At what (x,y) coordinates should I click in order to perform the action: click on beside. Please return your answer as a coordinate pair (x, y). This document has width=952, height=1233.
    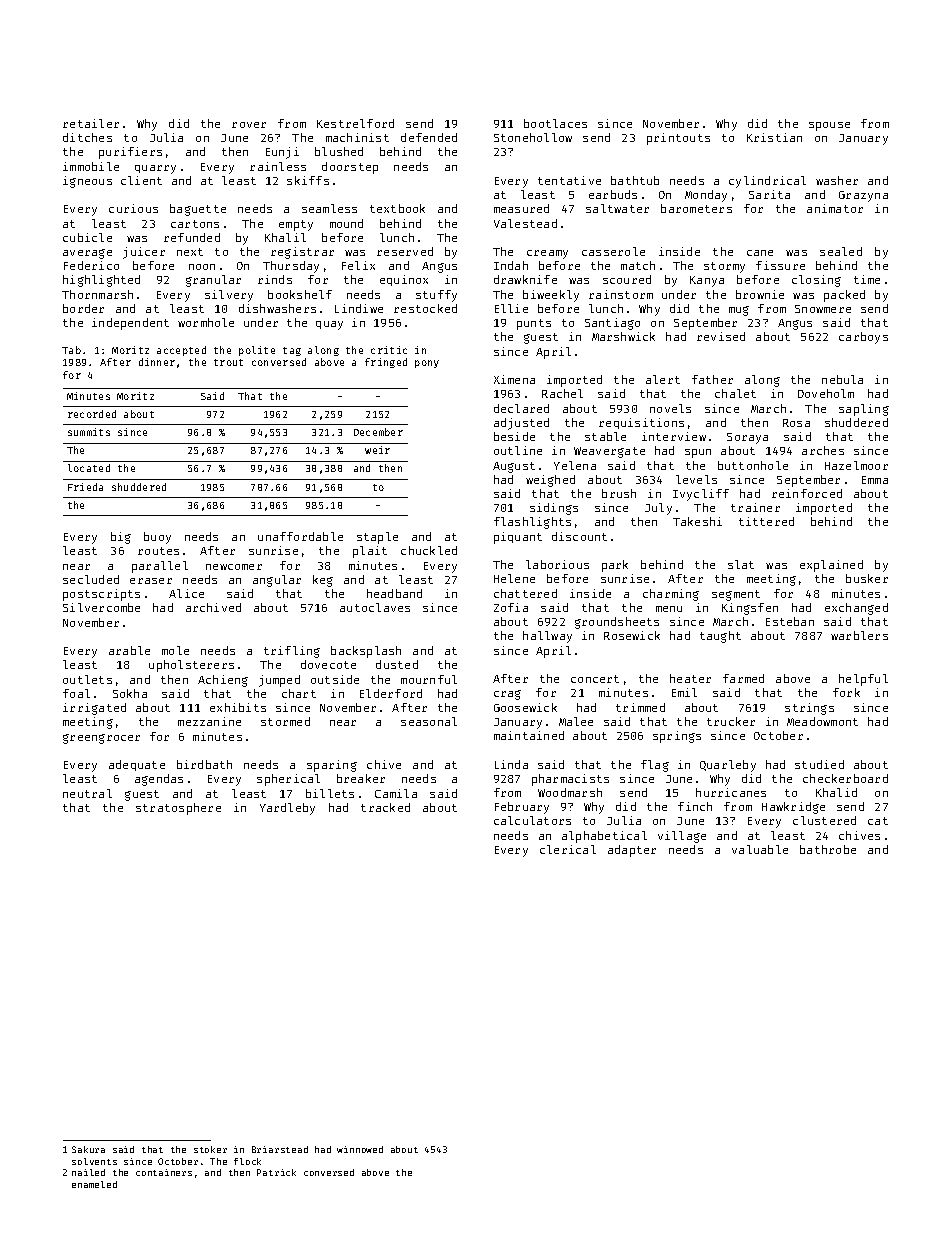
    Looking at the image, I should click on (514, 436).
